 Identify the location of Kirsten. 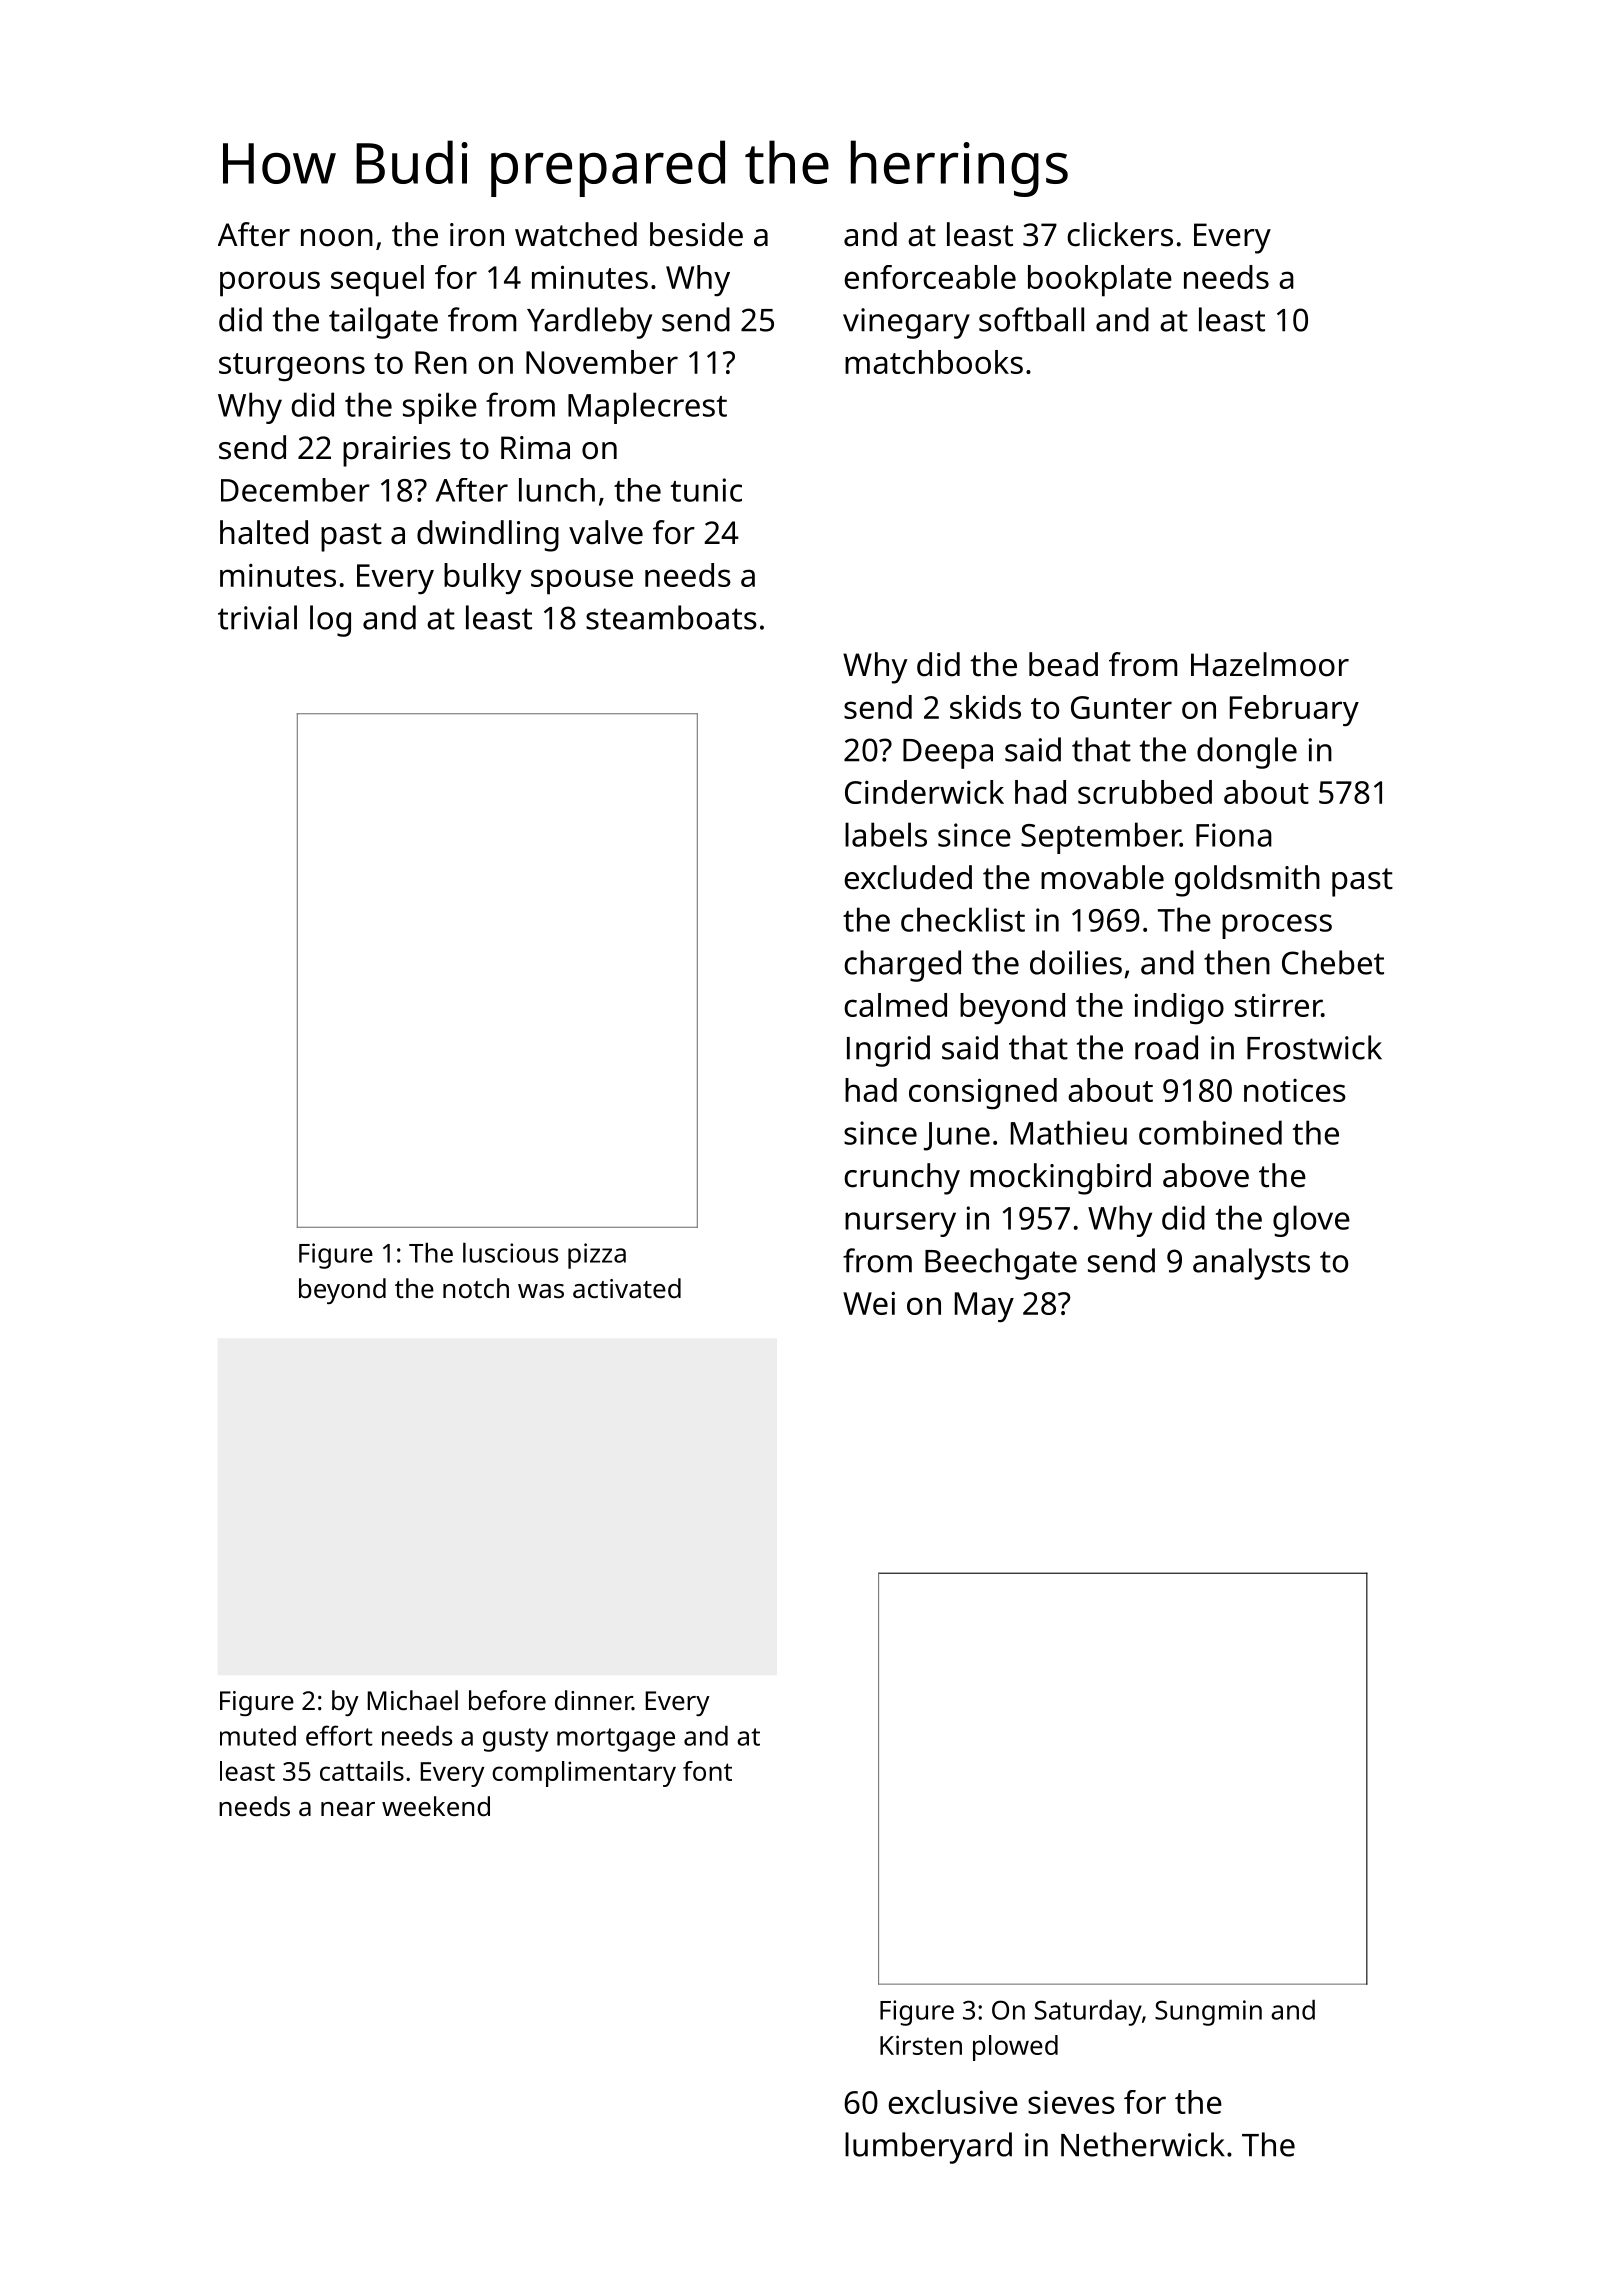
(921, 2045).
